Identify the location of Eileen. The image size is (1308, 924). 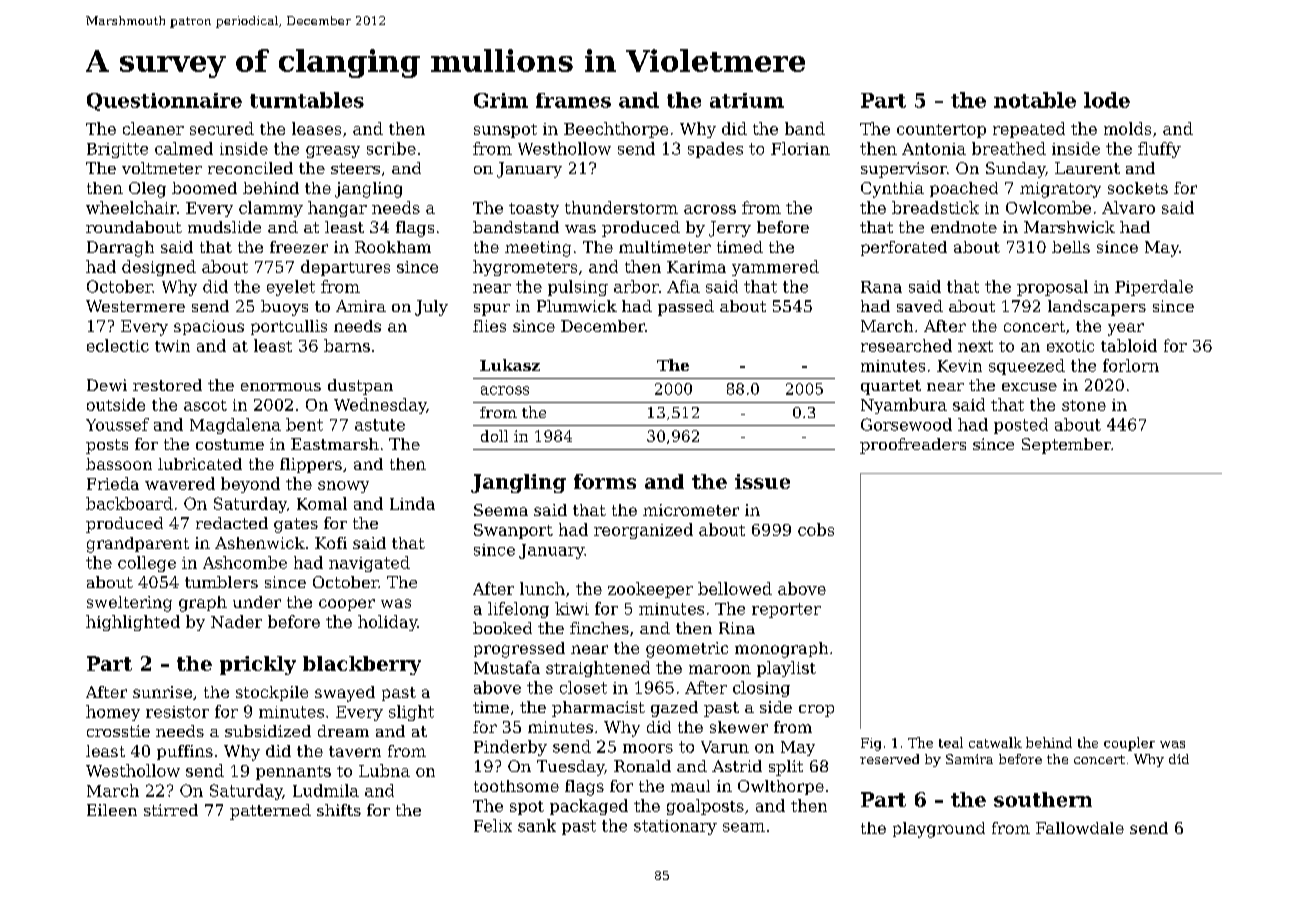
(112, 810).
